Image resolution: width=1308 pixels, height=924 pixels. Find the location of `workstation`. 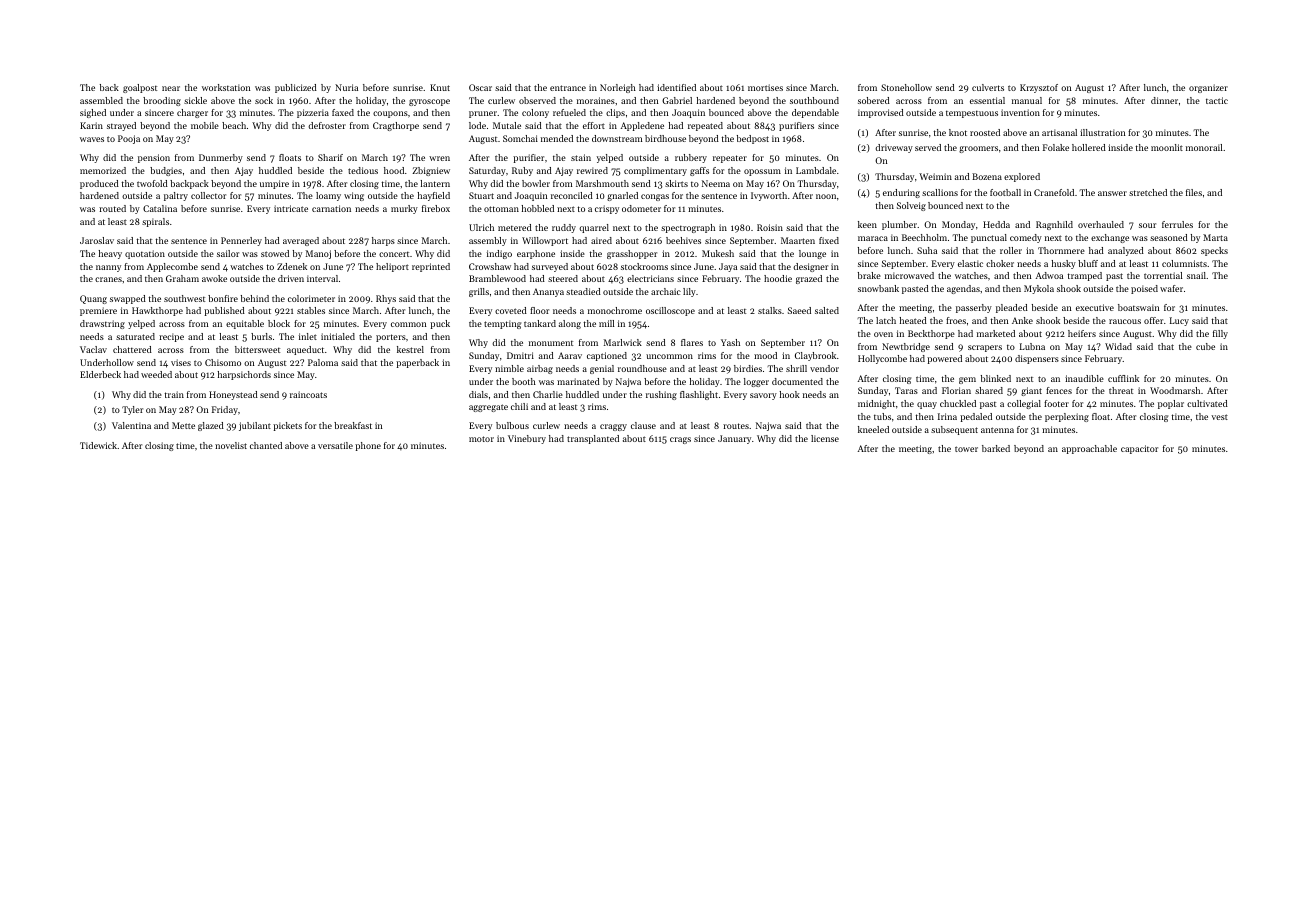

workstation is located at coordinates (226, 87).
